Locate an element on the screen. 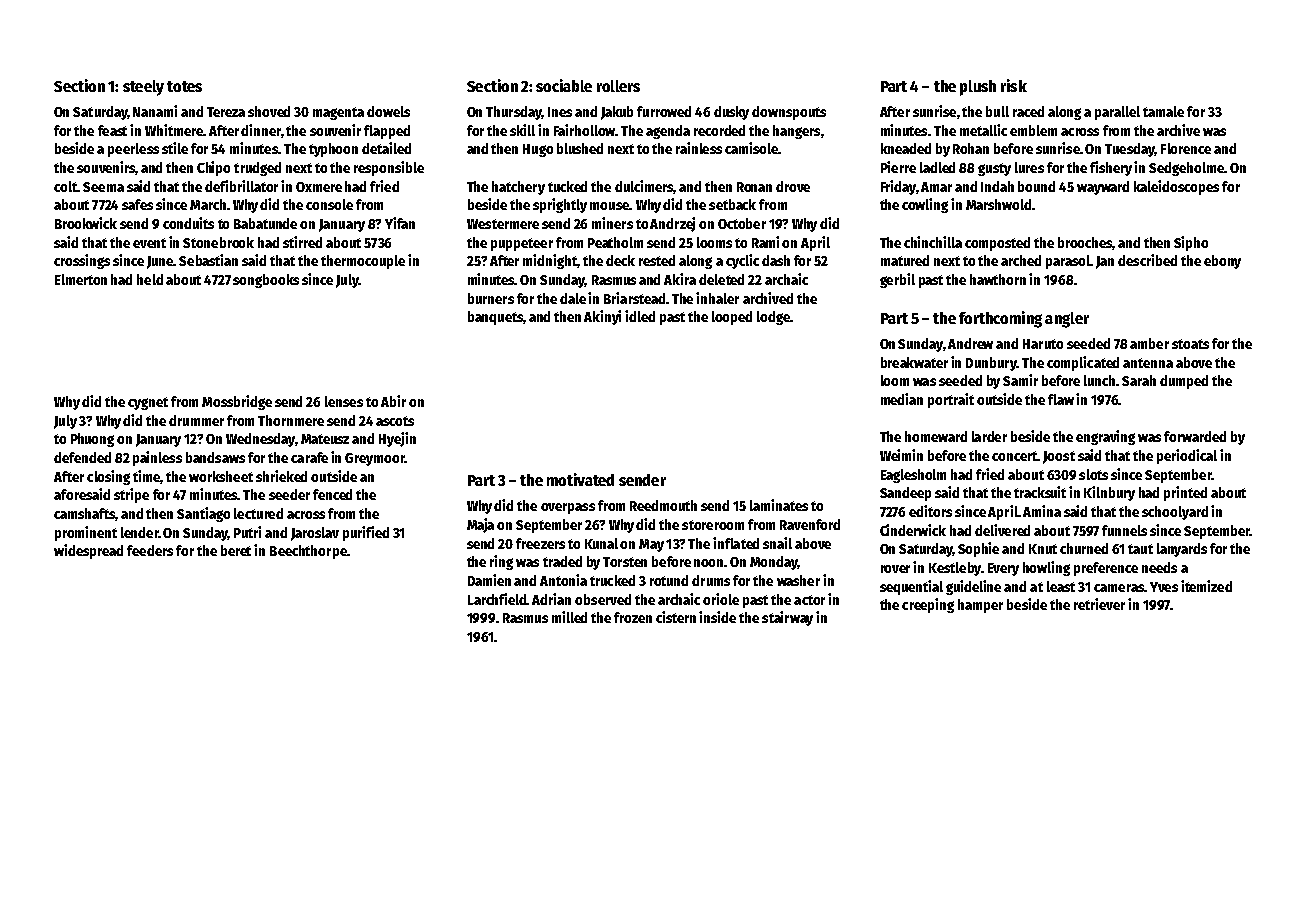 The width and height of the screenshot is (1308, 924). widespread is located at coordinates (88, 551).
